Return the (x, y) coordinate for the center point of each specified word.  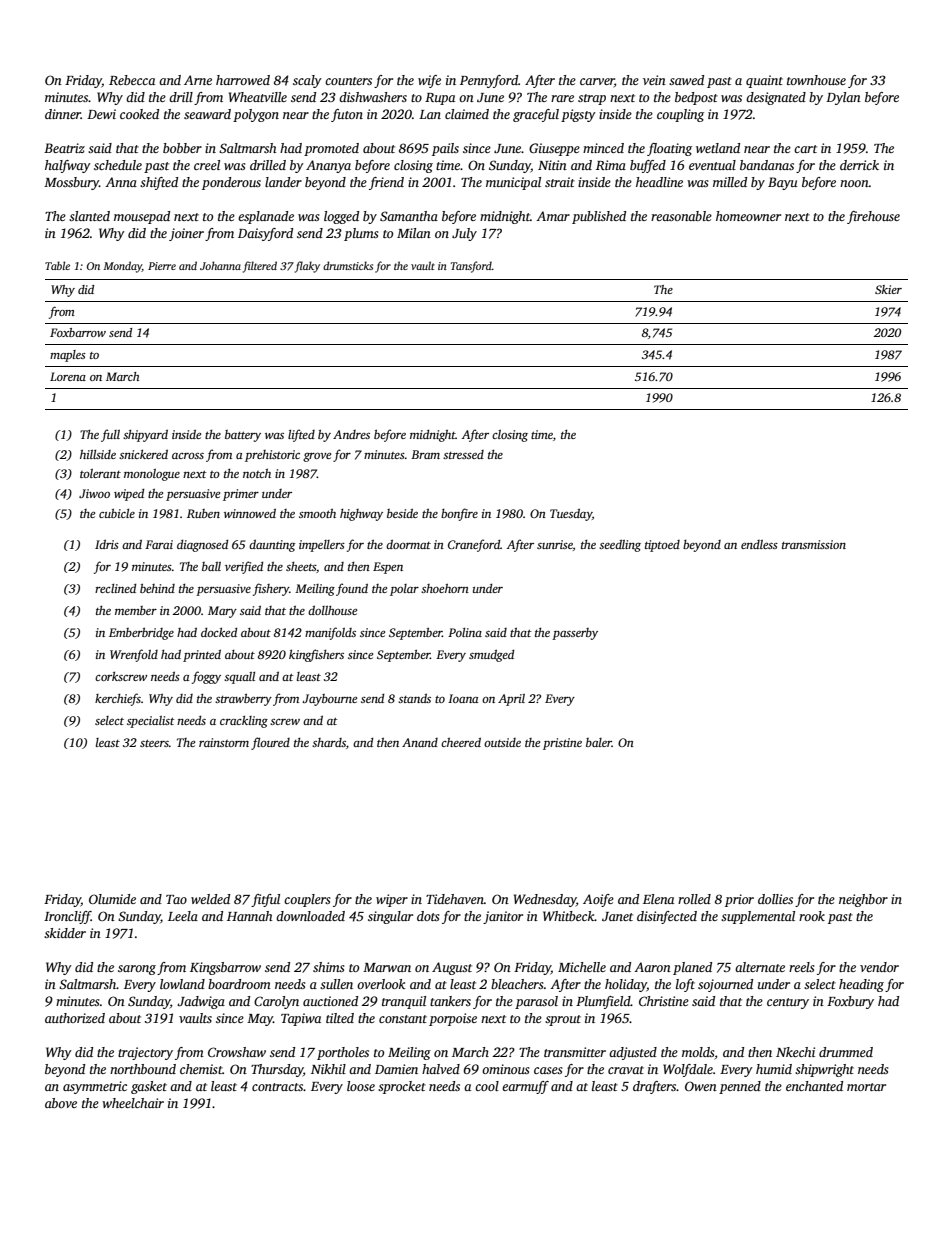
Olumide (112, 899)
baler (599, 742)
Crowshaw (237, 1052)
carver (597, 83)
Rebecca (132, 80)
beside (402, 513)
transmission (814, 544)
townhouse (816, 80)
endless (759, 544)
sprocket (402, 1087)
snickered (143, 454)
